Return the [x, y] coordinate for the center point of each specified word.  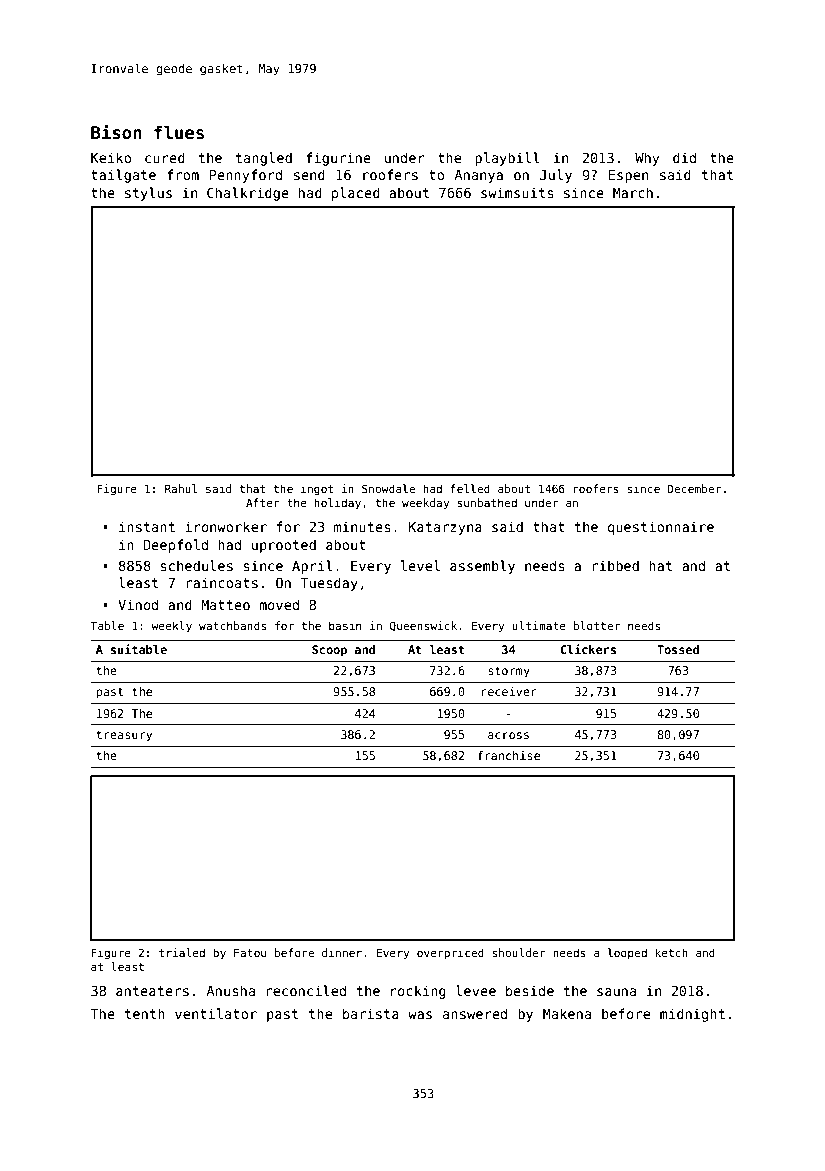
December [694, 488]
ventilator [216, 1013]
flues [179, 132]
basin [345, 625]
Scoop [329, 651]
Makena [567, 1013]
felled [470, 488]
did [684, 157]
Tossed [678, 649]
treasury [124, 736]
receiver [509, 691]
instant [147, 526]
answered [475, 1013]
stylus [148, 194]
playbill [507, 159]
